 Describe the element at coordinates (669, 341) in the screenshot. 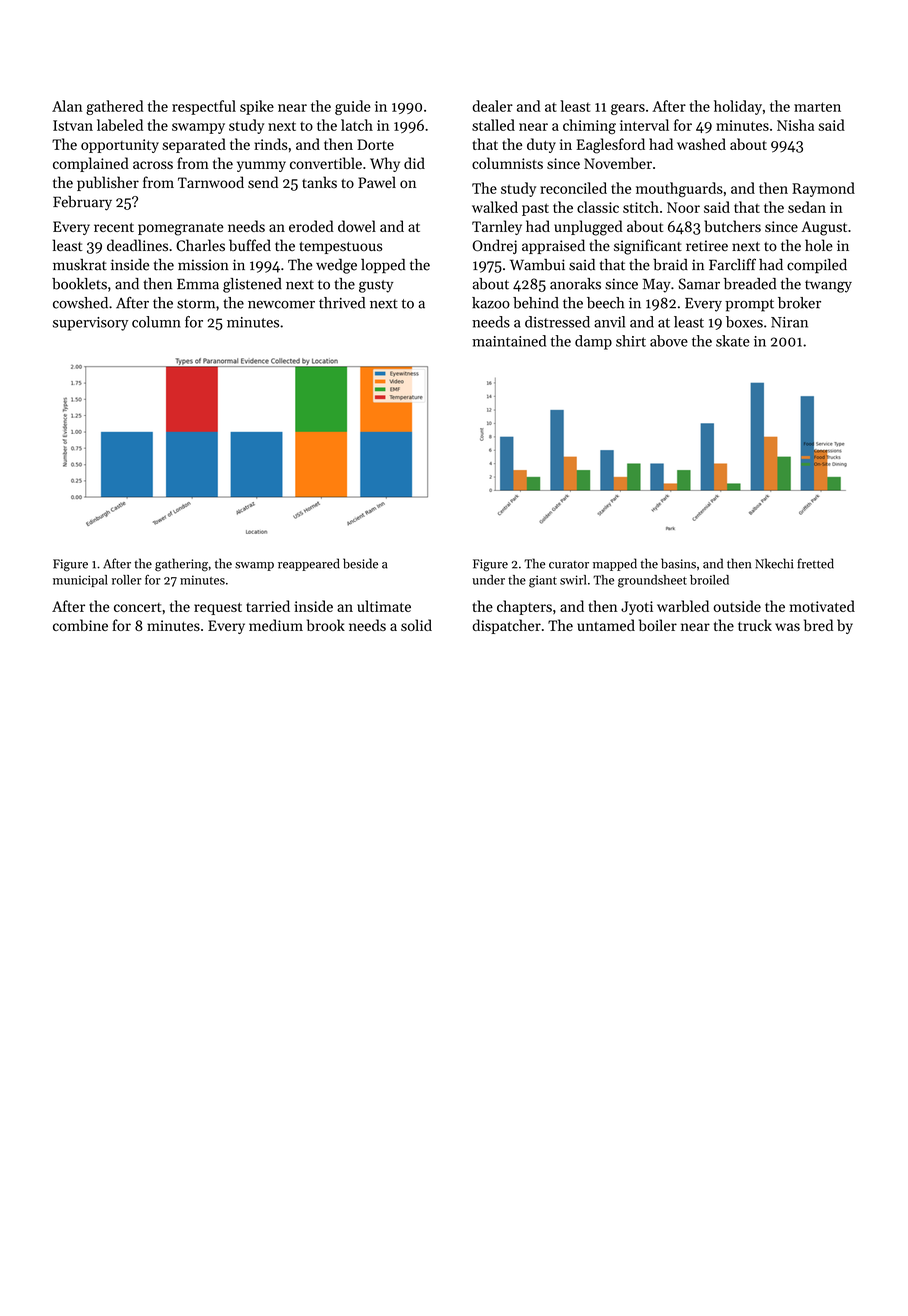

I see `above` at that location.
